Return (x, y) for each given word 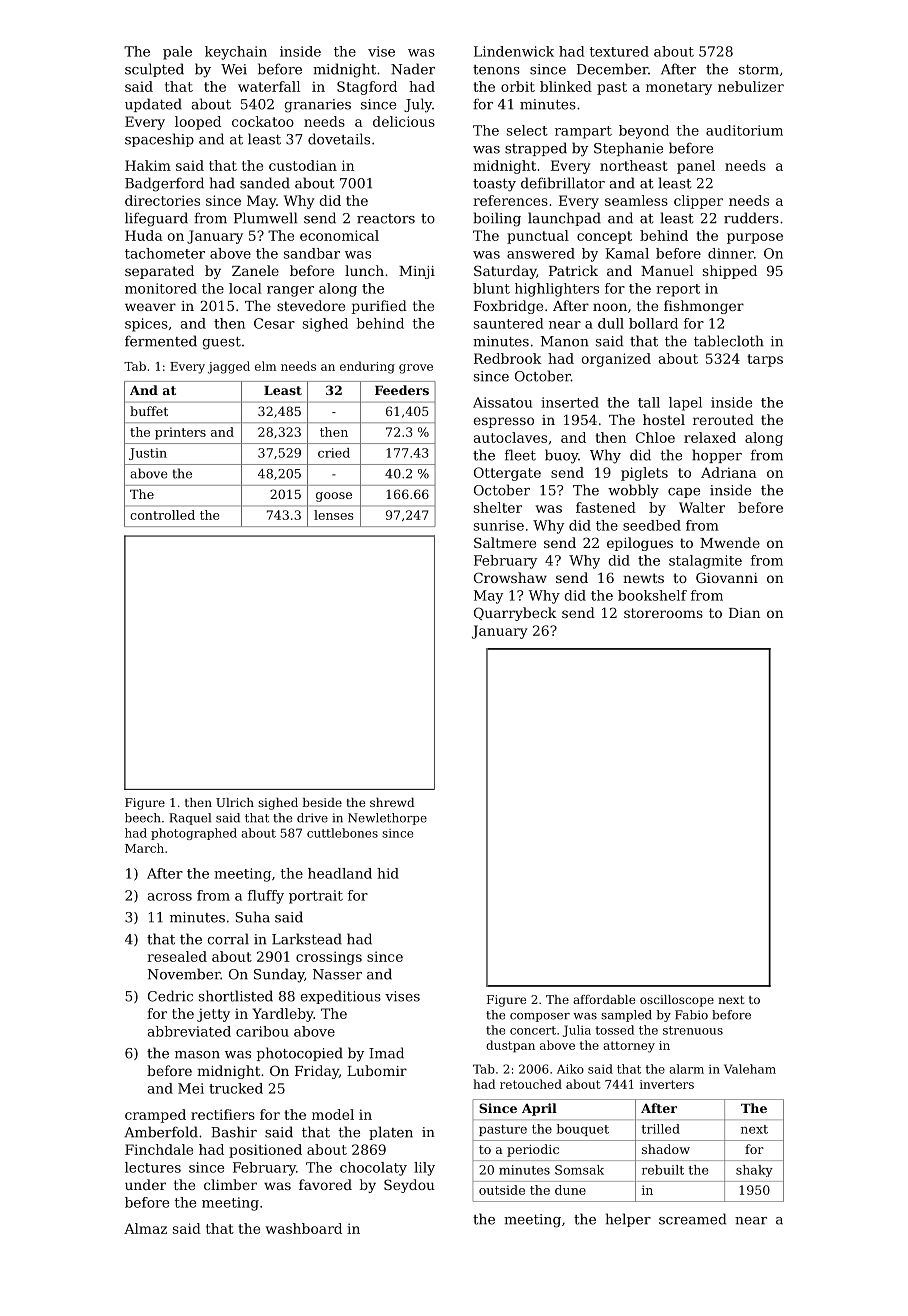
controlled (162, 515)
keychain (236, 53)
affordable (604, 999)
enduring (367, 367)
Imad (386, 1053)
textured (619, 51)
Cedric (170, 996)
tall (649, 402)
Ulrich (235, 802)
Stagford (367, 88)
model (333, 1114)
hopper (717, 456)
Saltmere (505, 542)
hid (388, 873)
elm (266, 366)
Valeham (750, 1069)
